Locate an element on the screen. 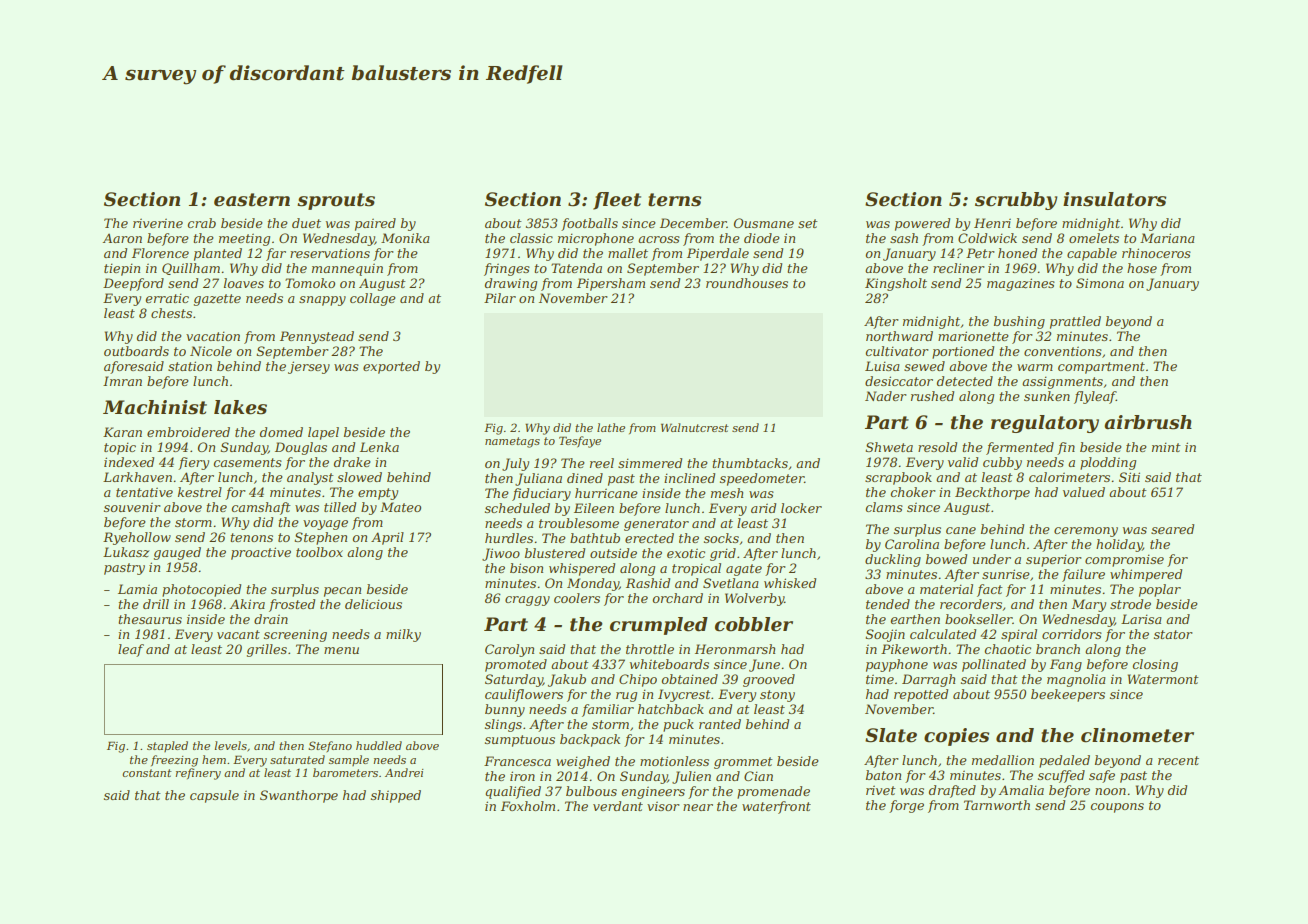 The height and width of the screenshot is (924, 1308). crumpled is located at coordinates (659, 626).
